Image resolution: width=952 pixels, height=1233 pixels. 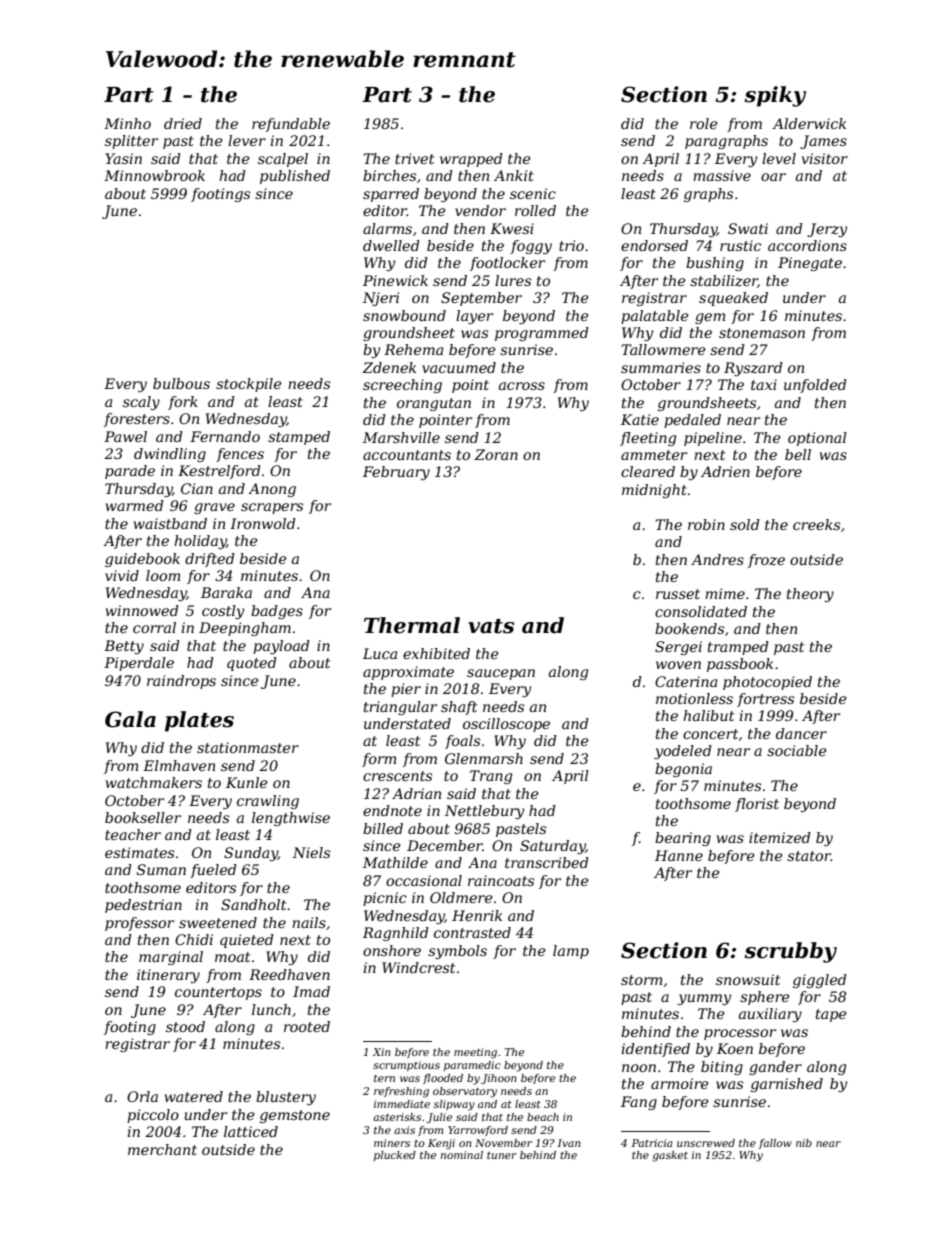 I want to click on florist, so click(x=757, y=805).
